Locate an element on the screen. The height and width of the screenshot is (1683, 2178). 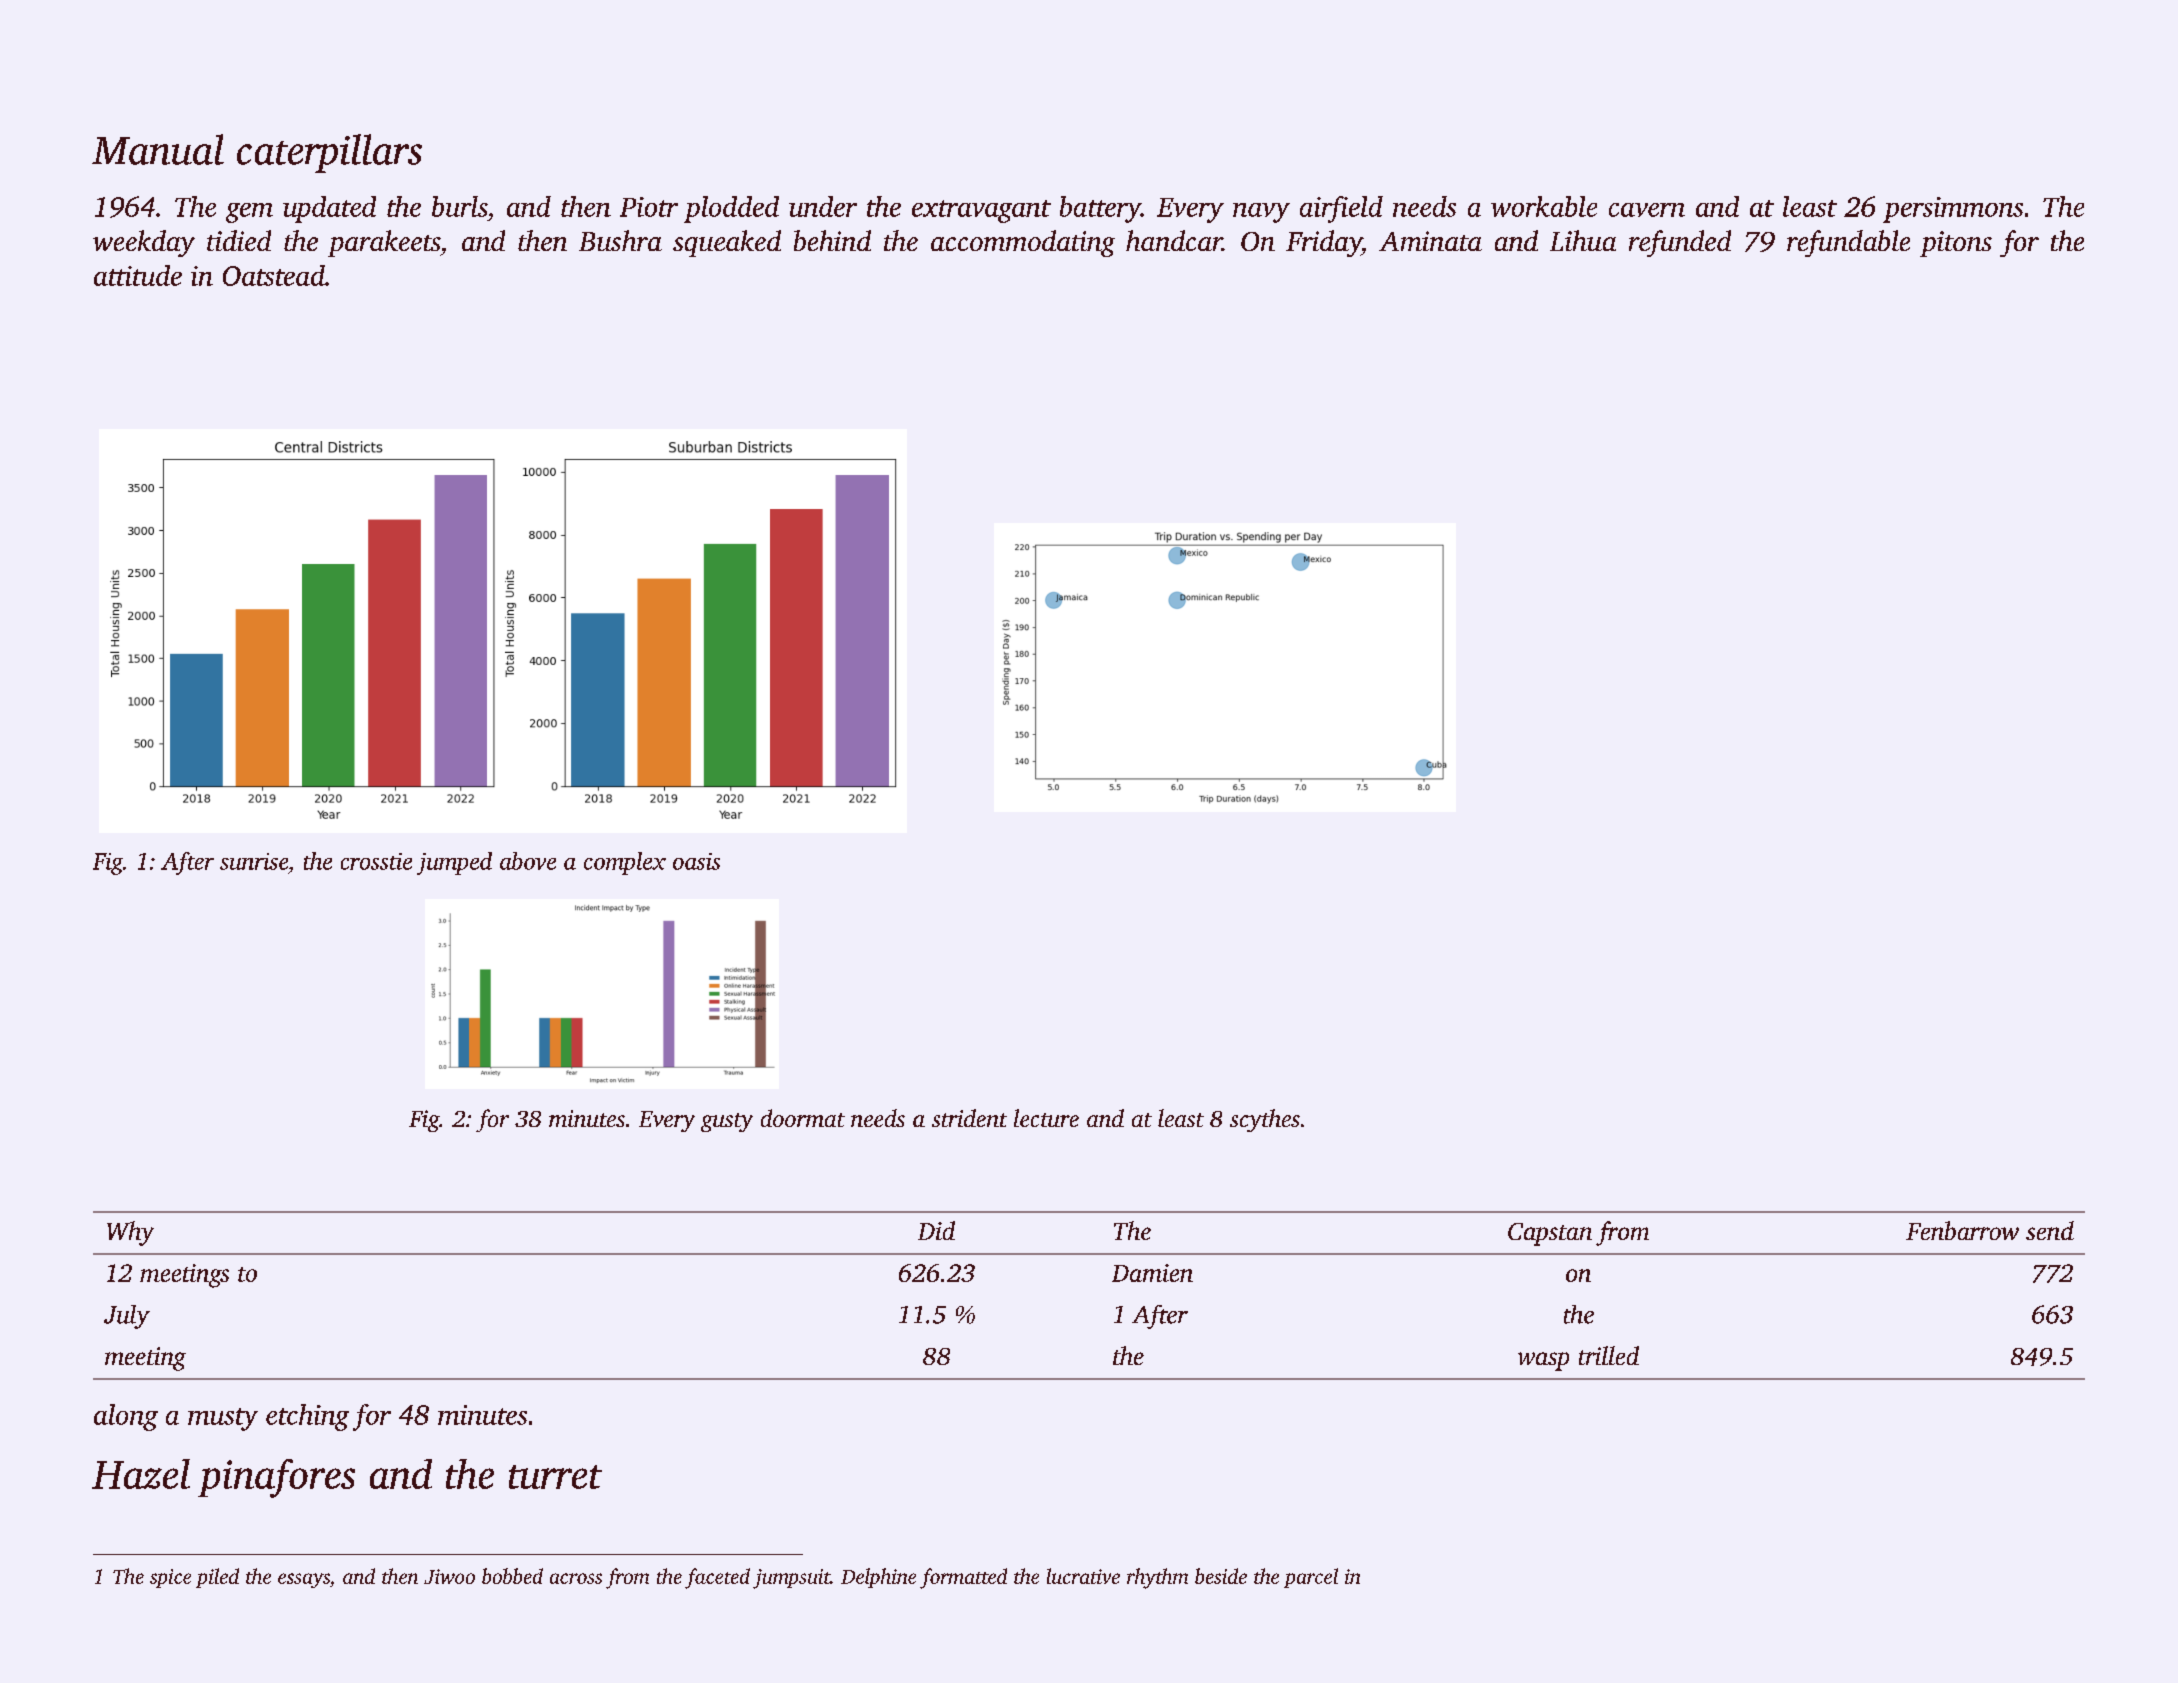
complex is located at coordinates (625, 863).
